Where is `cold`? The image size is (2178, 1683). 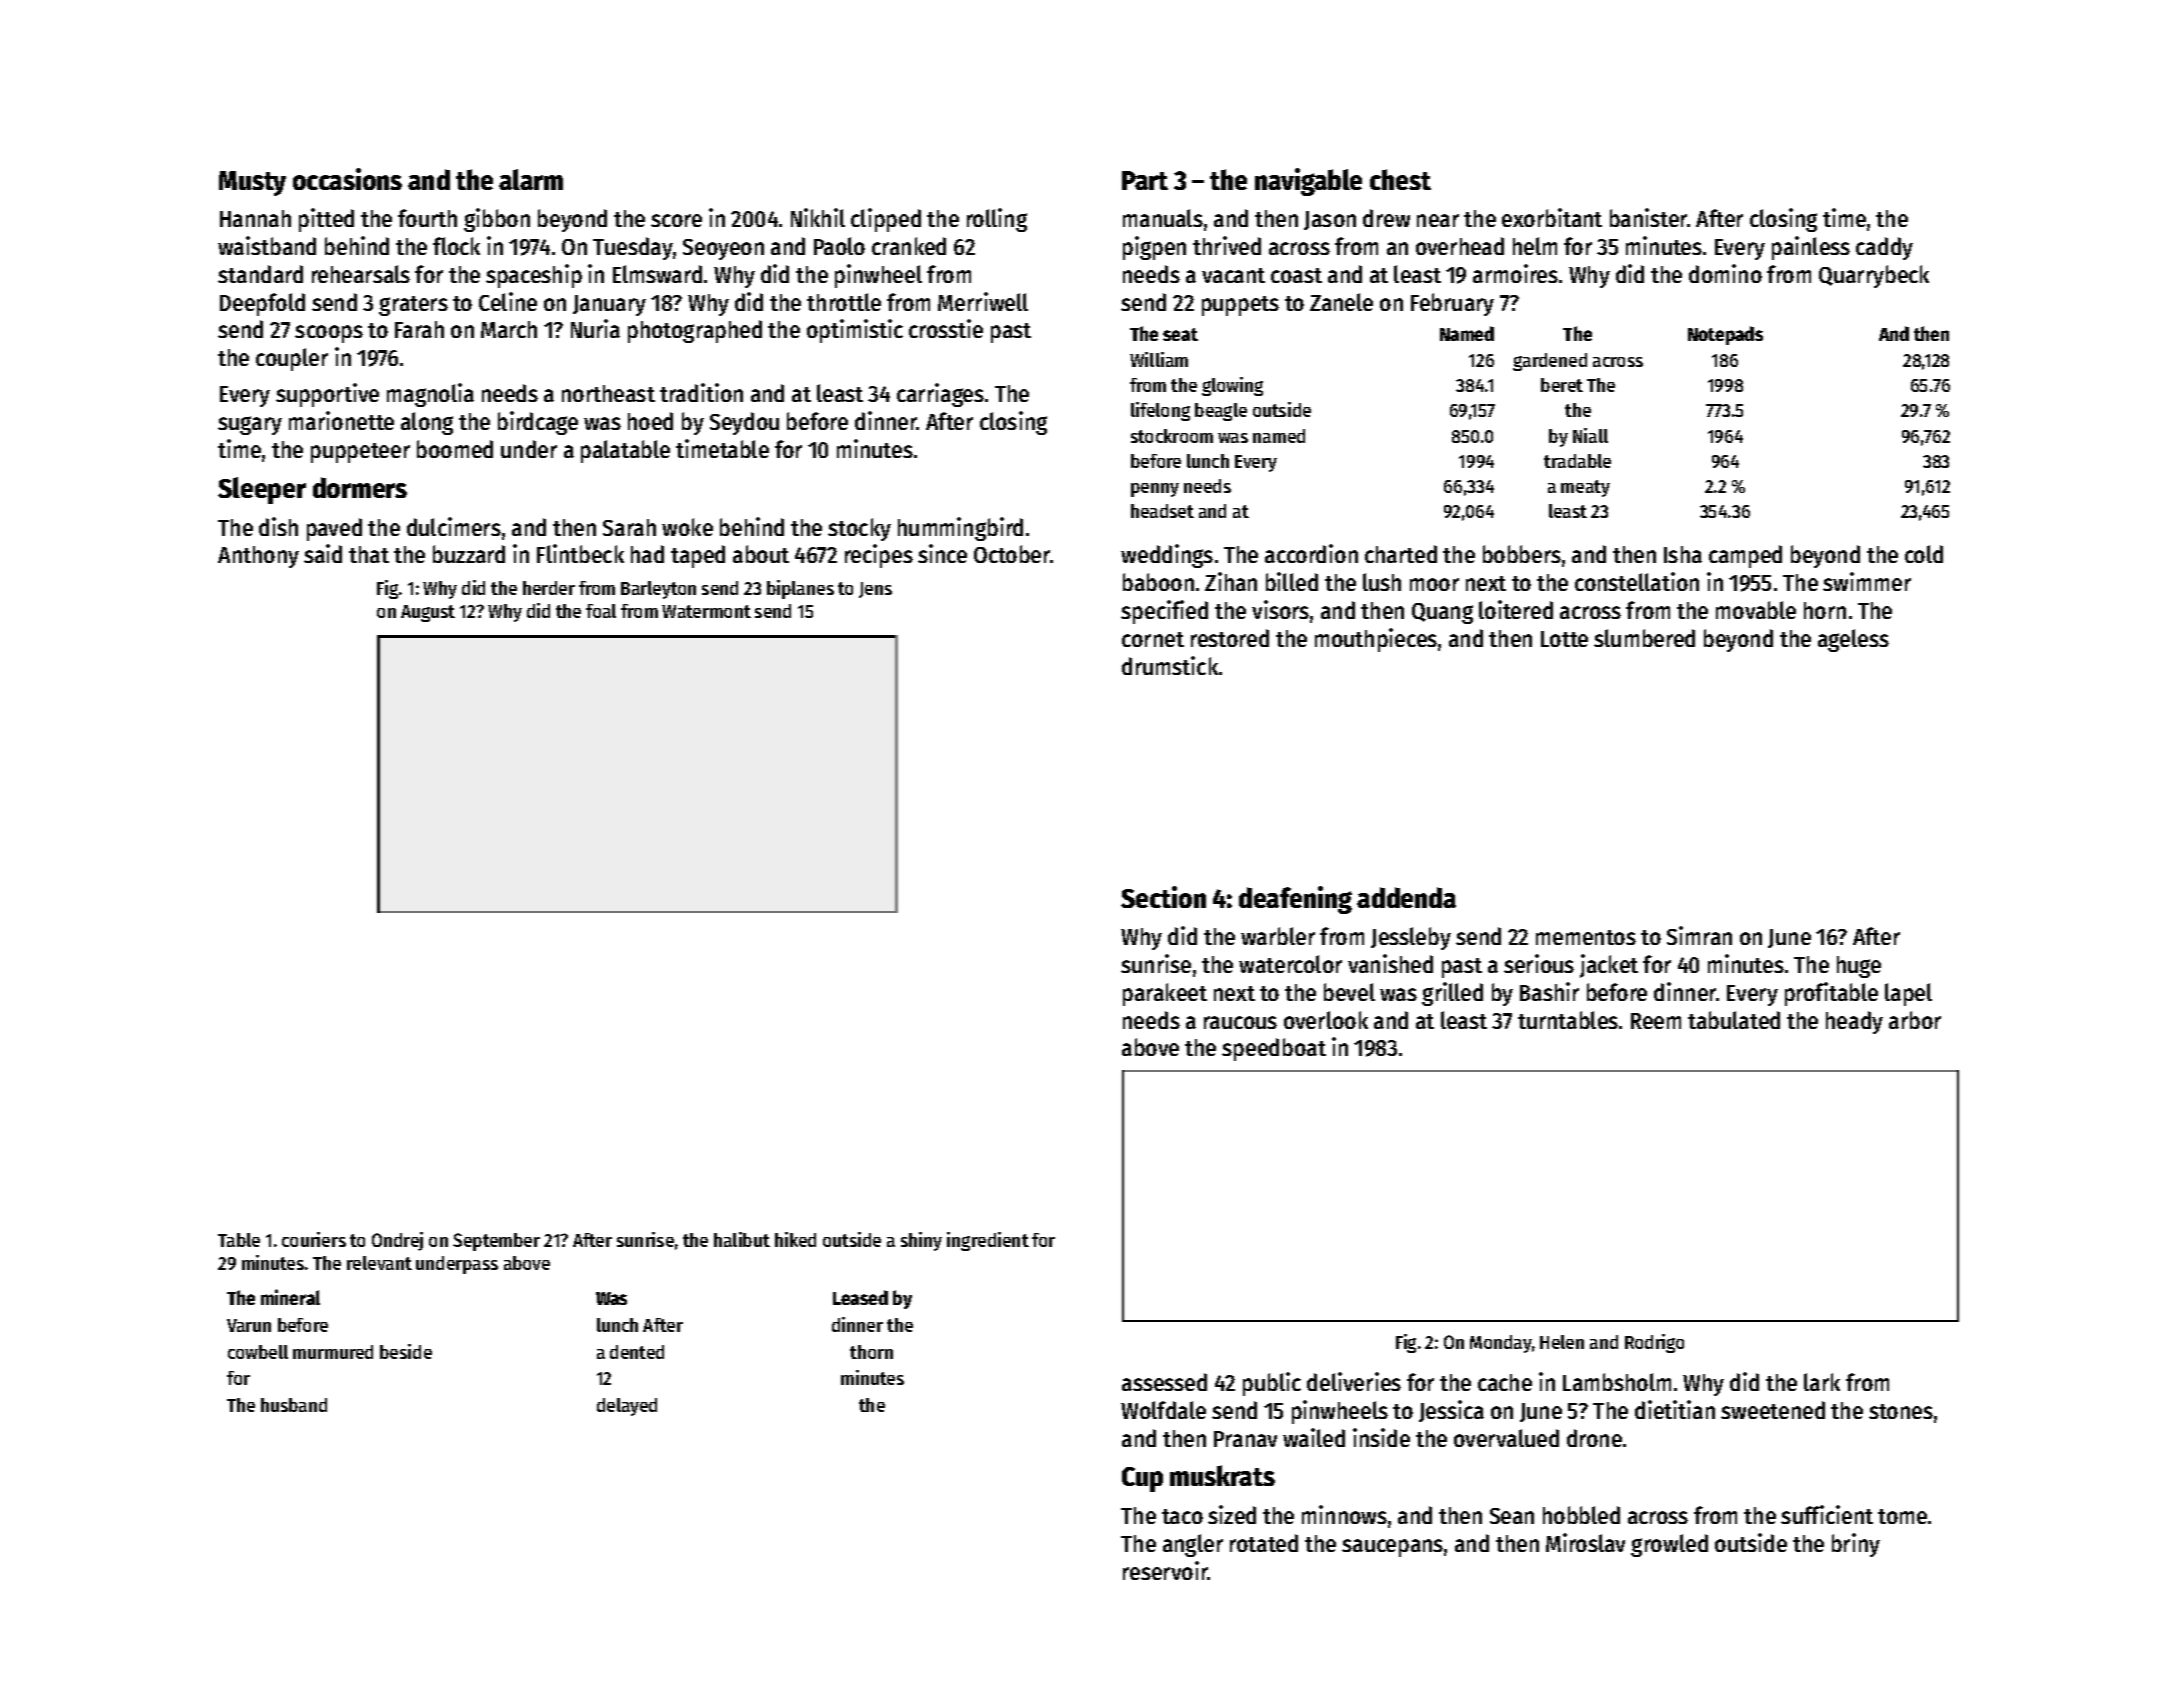
cold is located at coordinates (1924, 554).
